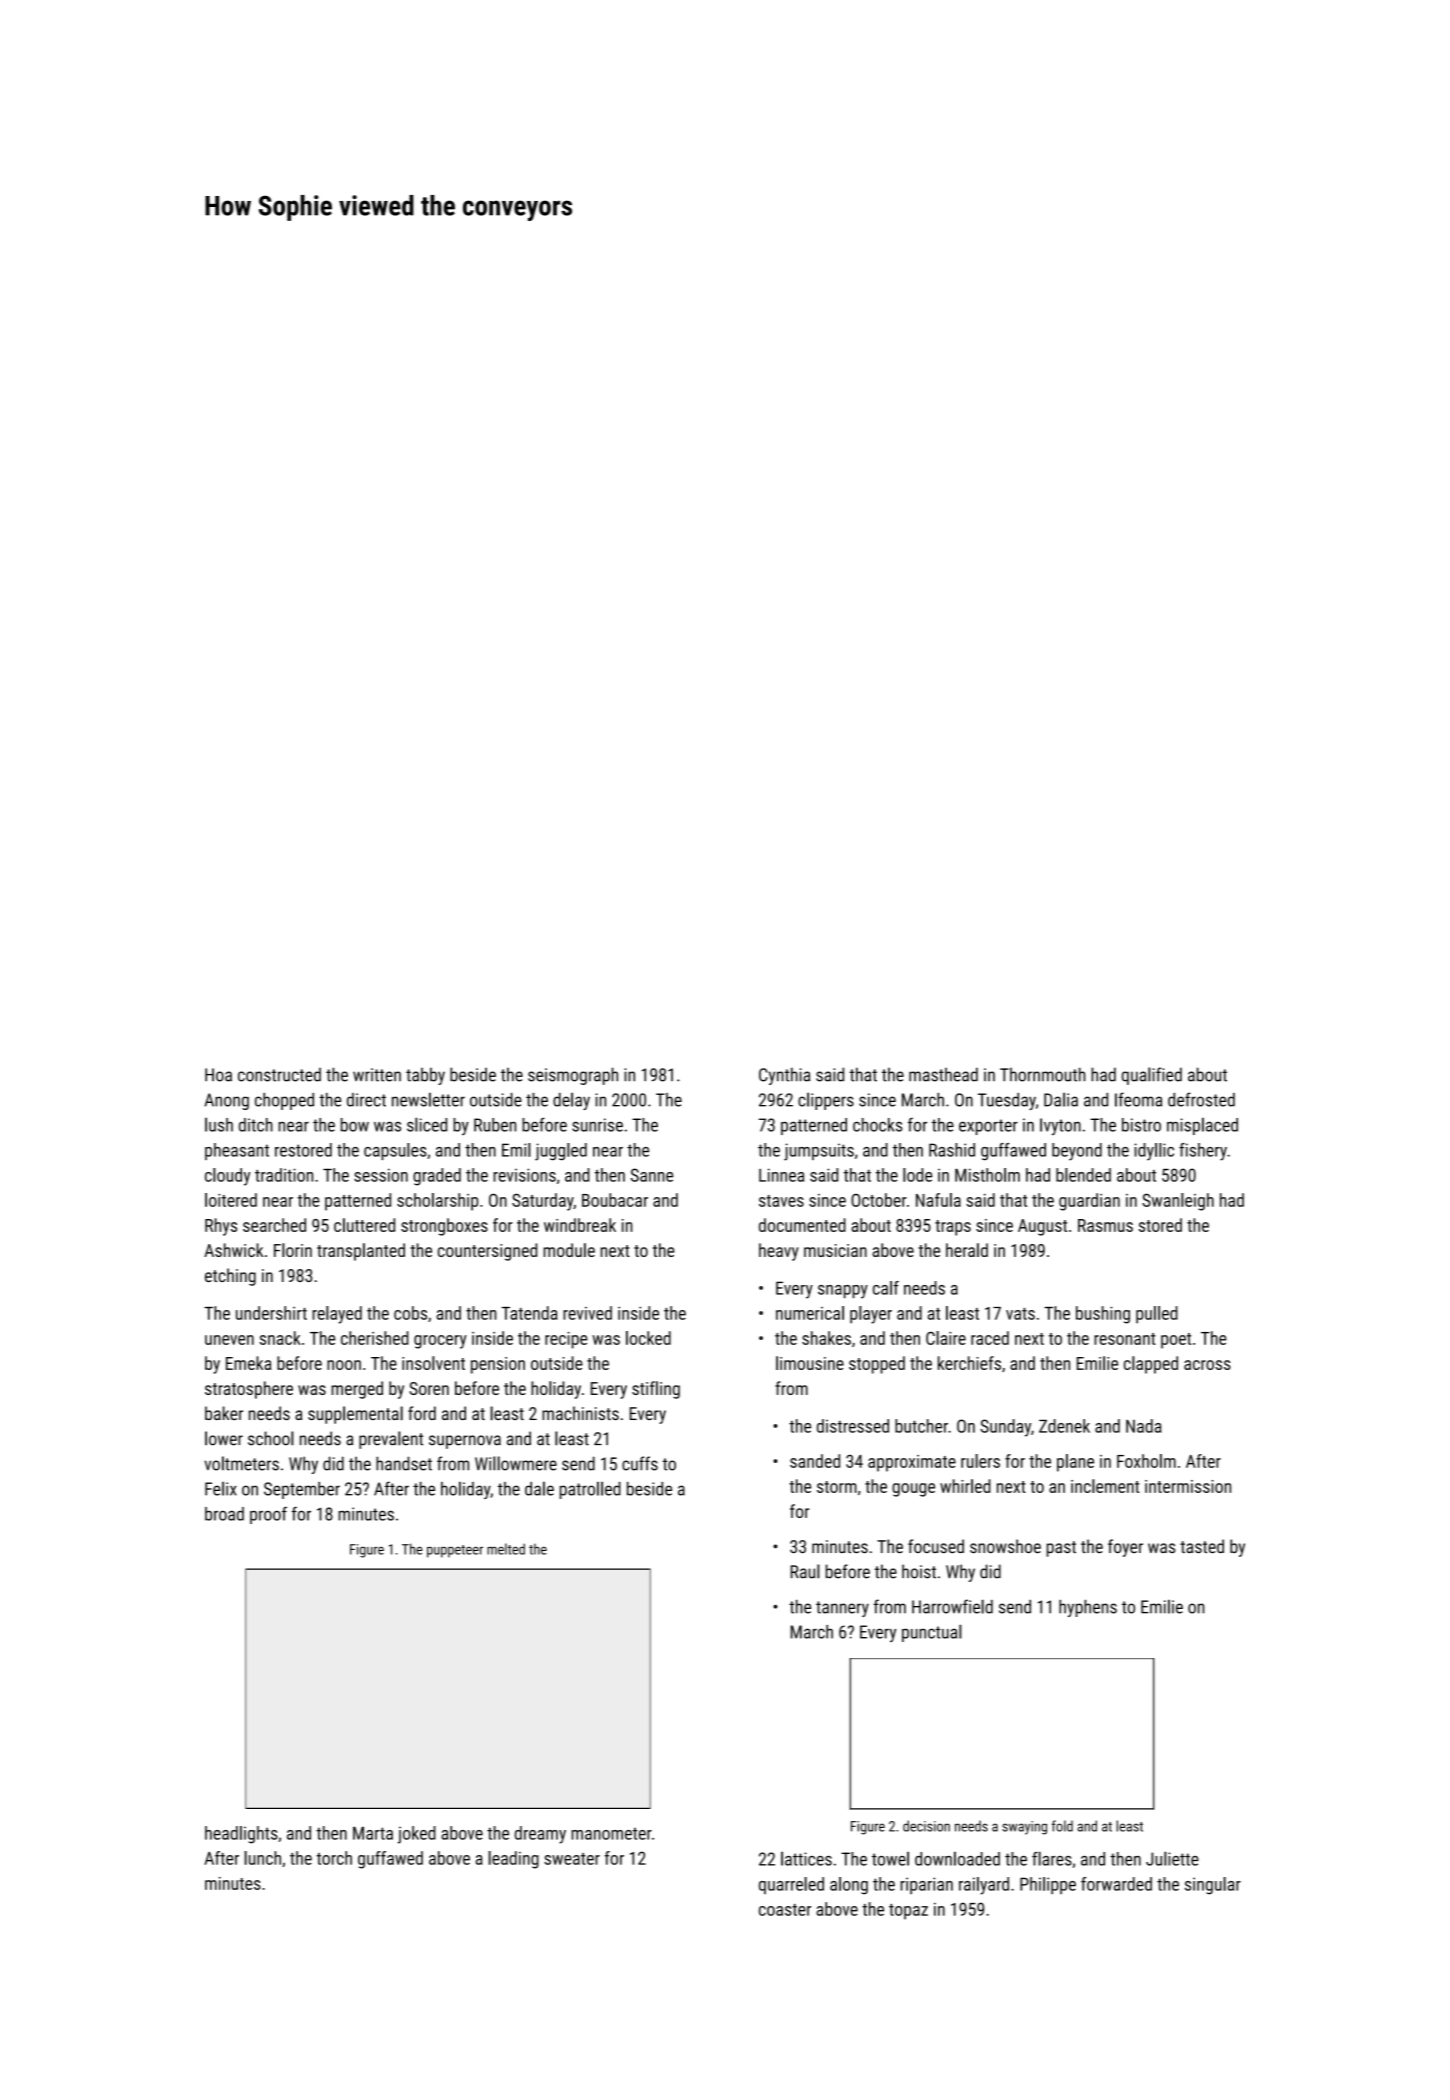 The image size is (1450, 2100). What do you see at coordinates (433, 1363) in the image?
I see `insolvent` at bounding box center [433, 1363].
